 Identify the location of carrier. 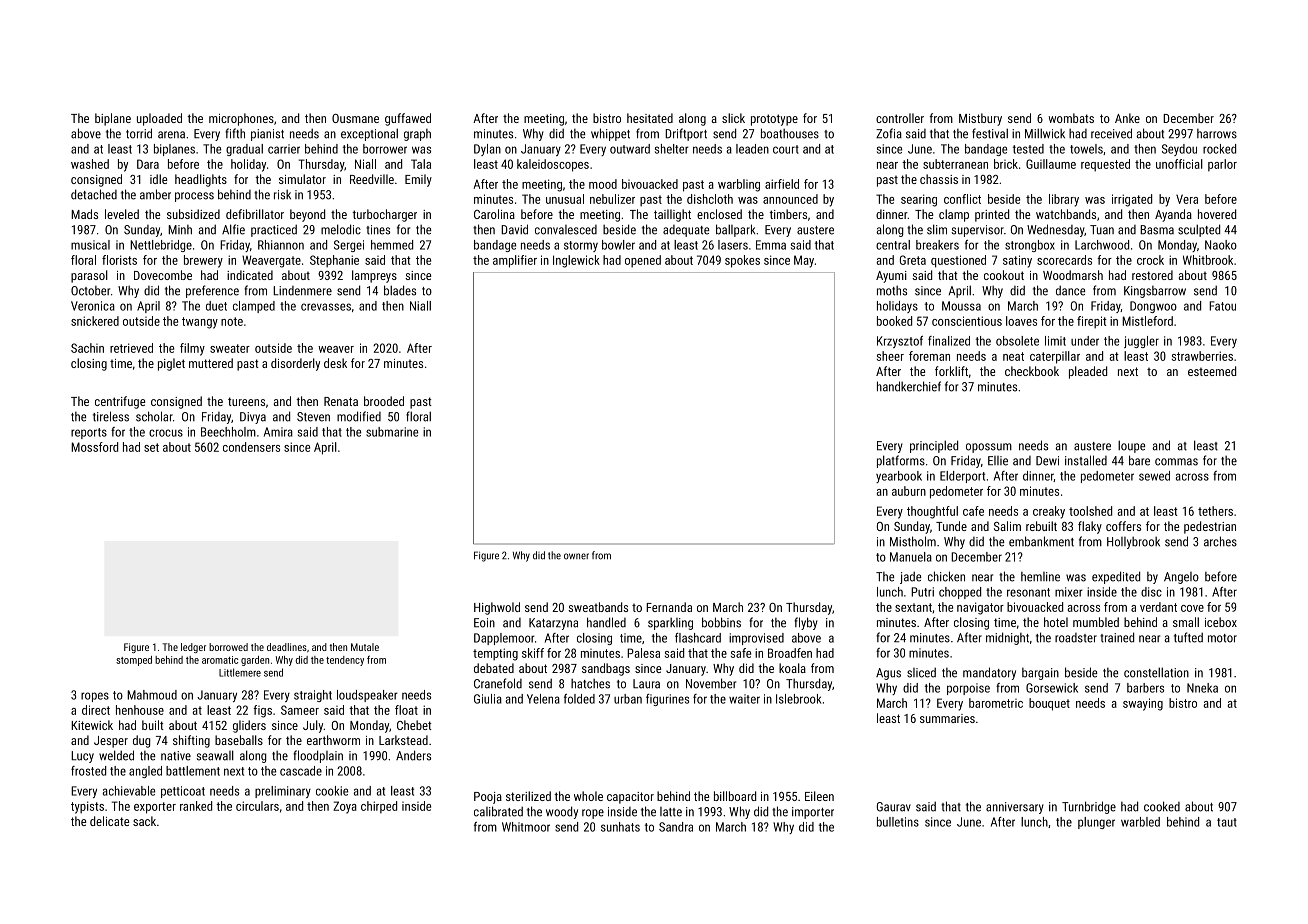
(284, 149).
